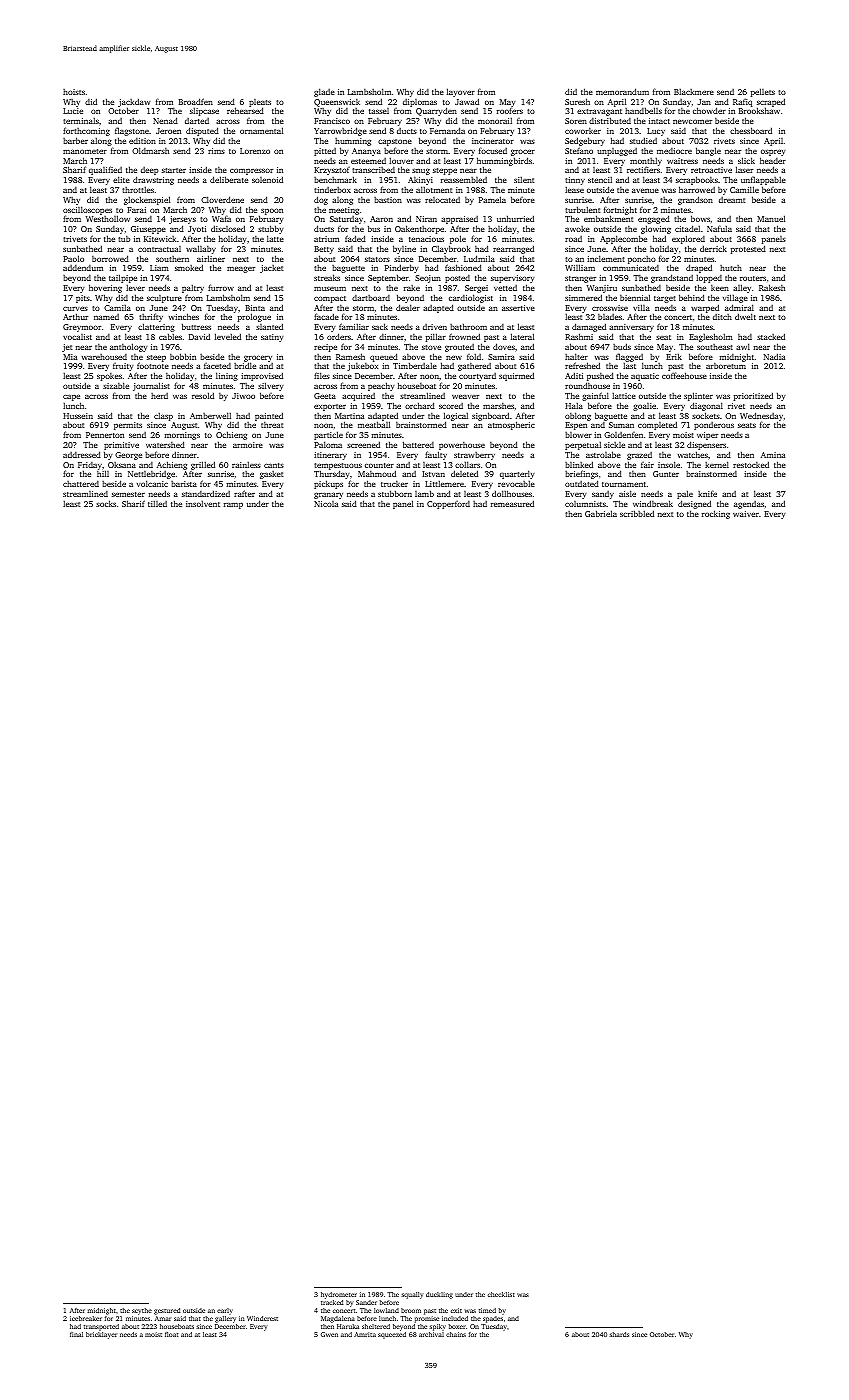 This screenshot has width=849, height=1400. Describe the element at coordinates (211, 258) in the screenshot. I see `airliner` at that location.
